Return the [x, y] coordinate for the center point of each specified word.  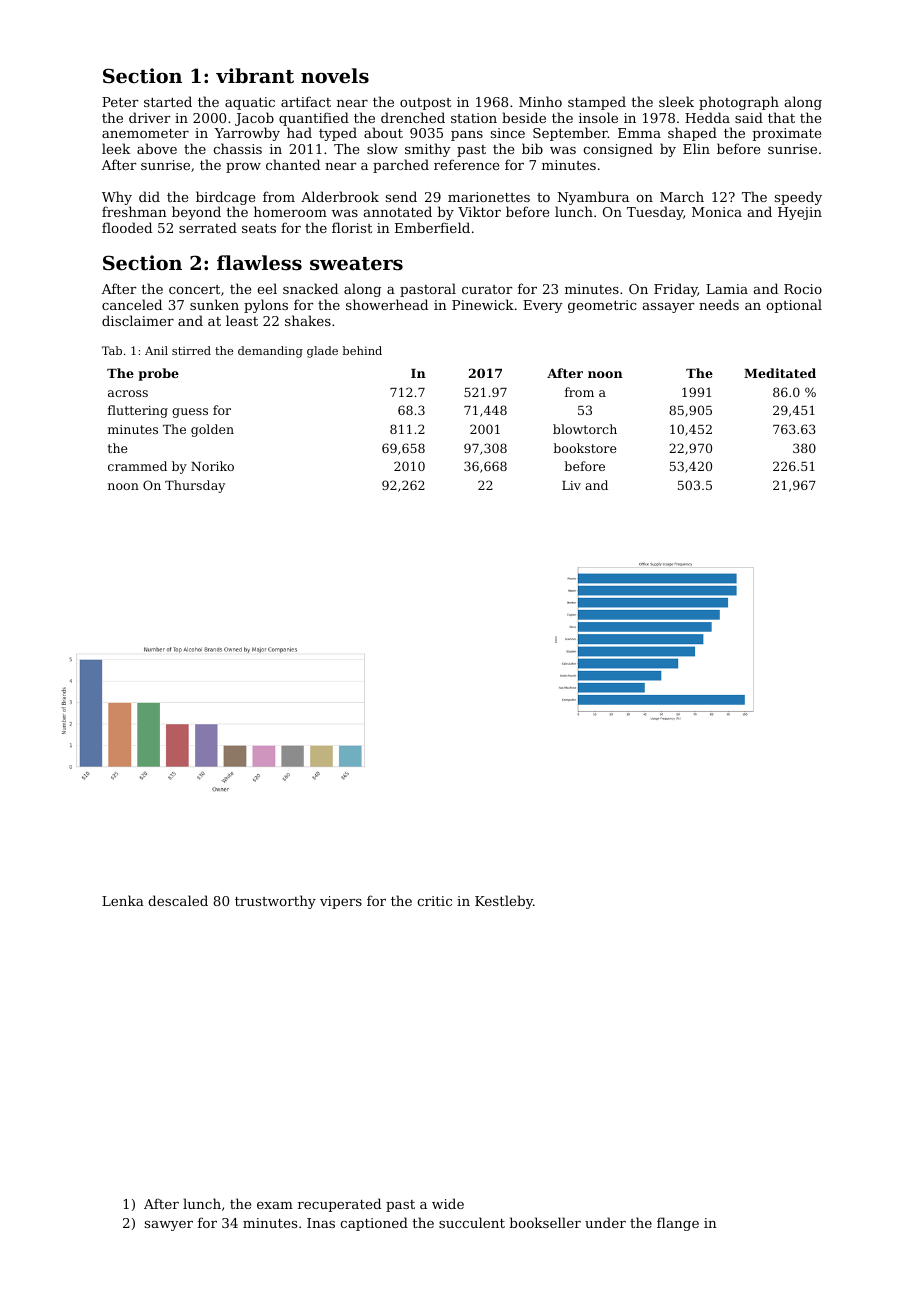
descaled [178, 900]
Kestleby [504, 902]
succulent [472, 1222]
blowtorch [585, 429]
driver [149, 117]
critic [434, 901]
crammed [137, 466]
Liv [571, 485]
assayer [668, 308]
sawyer [169, 1226]
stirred [191, 350]
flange [678, 1224]
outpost [425, 104]
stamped [597, 103]
